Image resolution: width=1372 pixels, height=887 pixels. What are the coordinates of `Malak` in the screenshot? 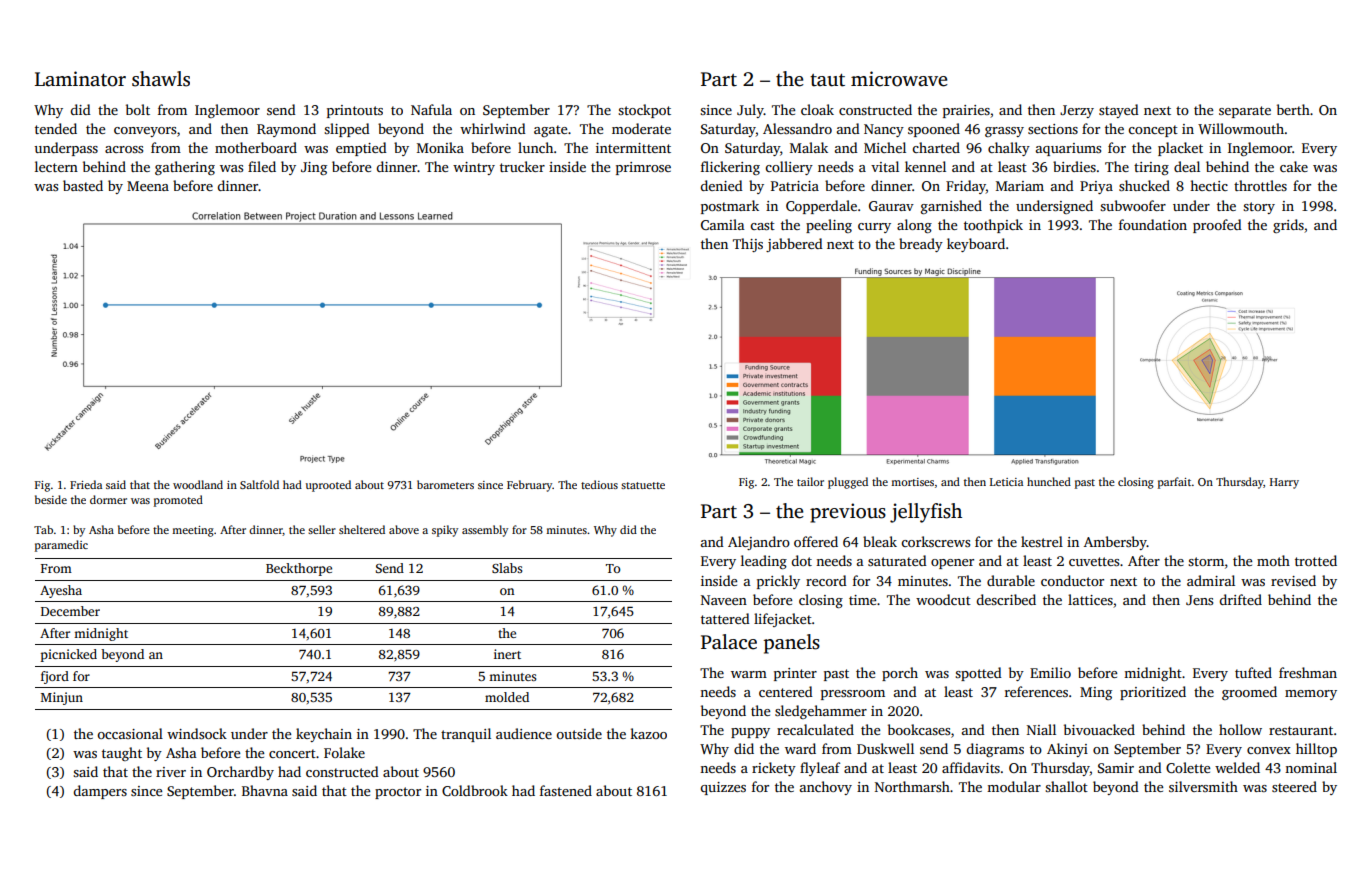 It's located at (809, 147).
